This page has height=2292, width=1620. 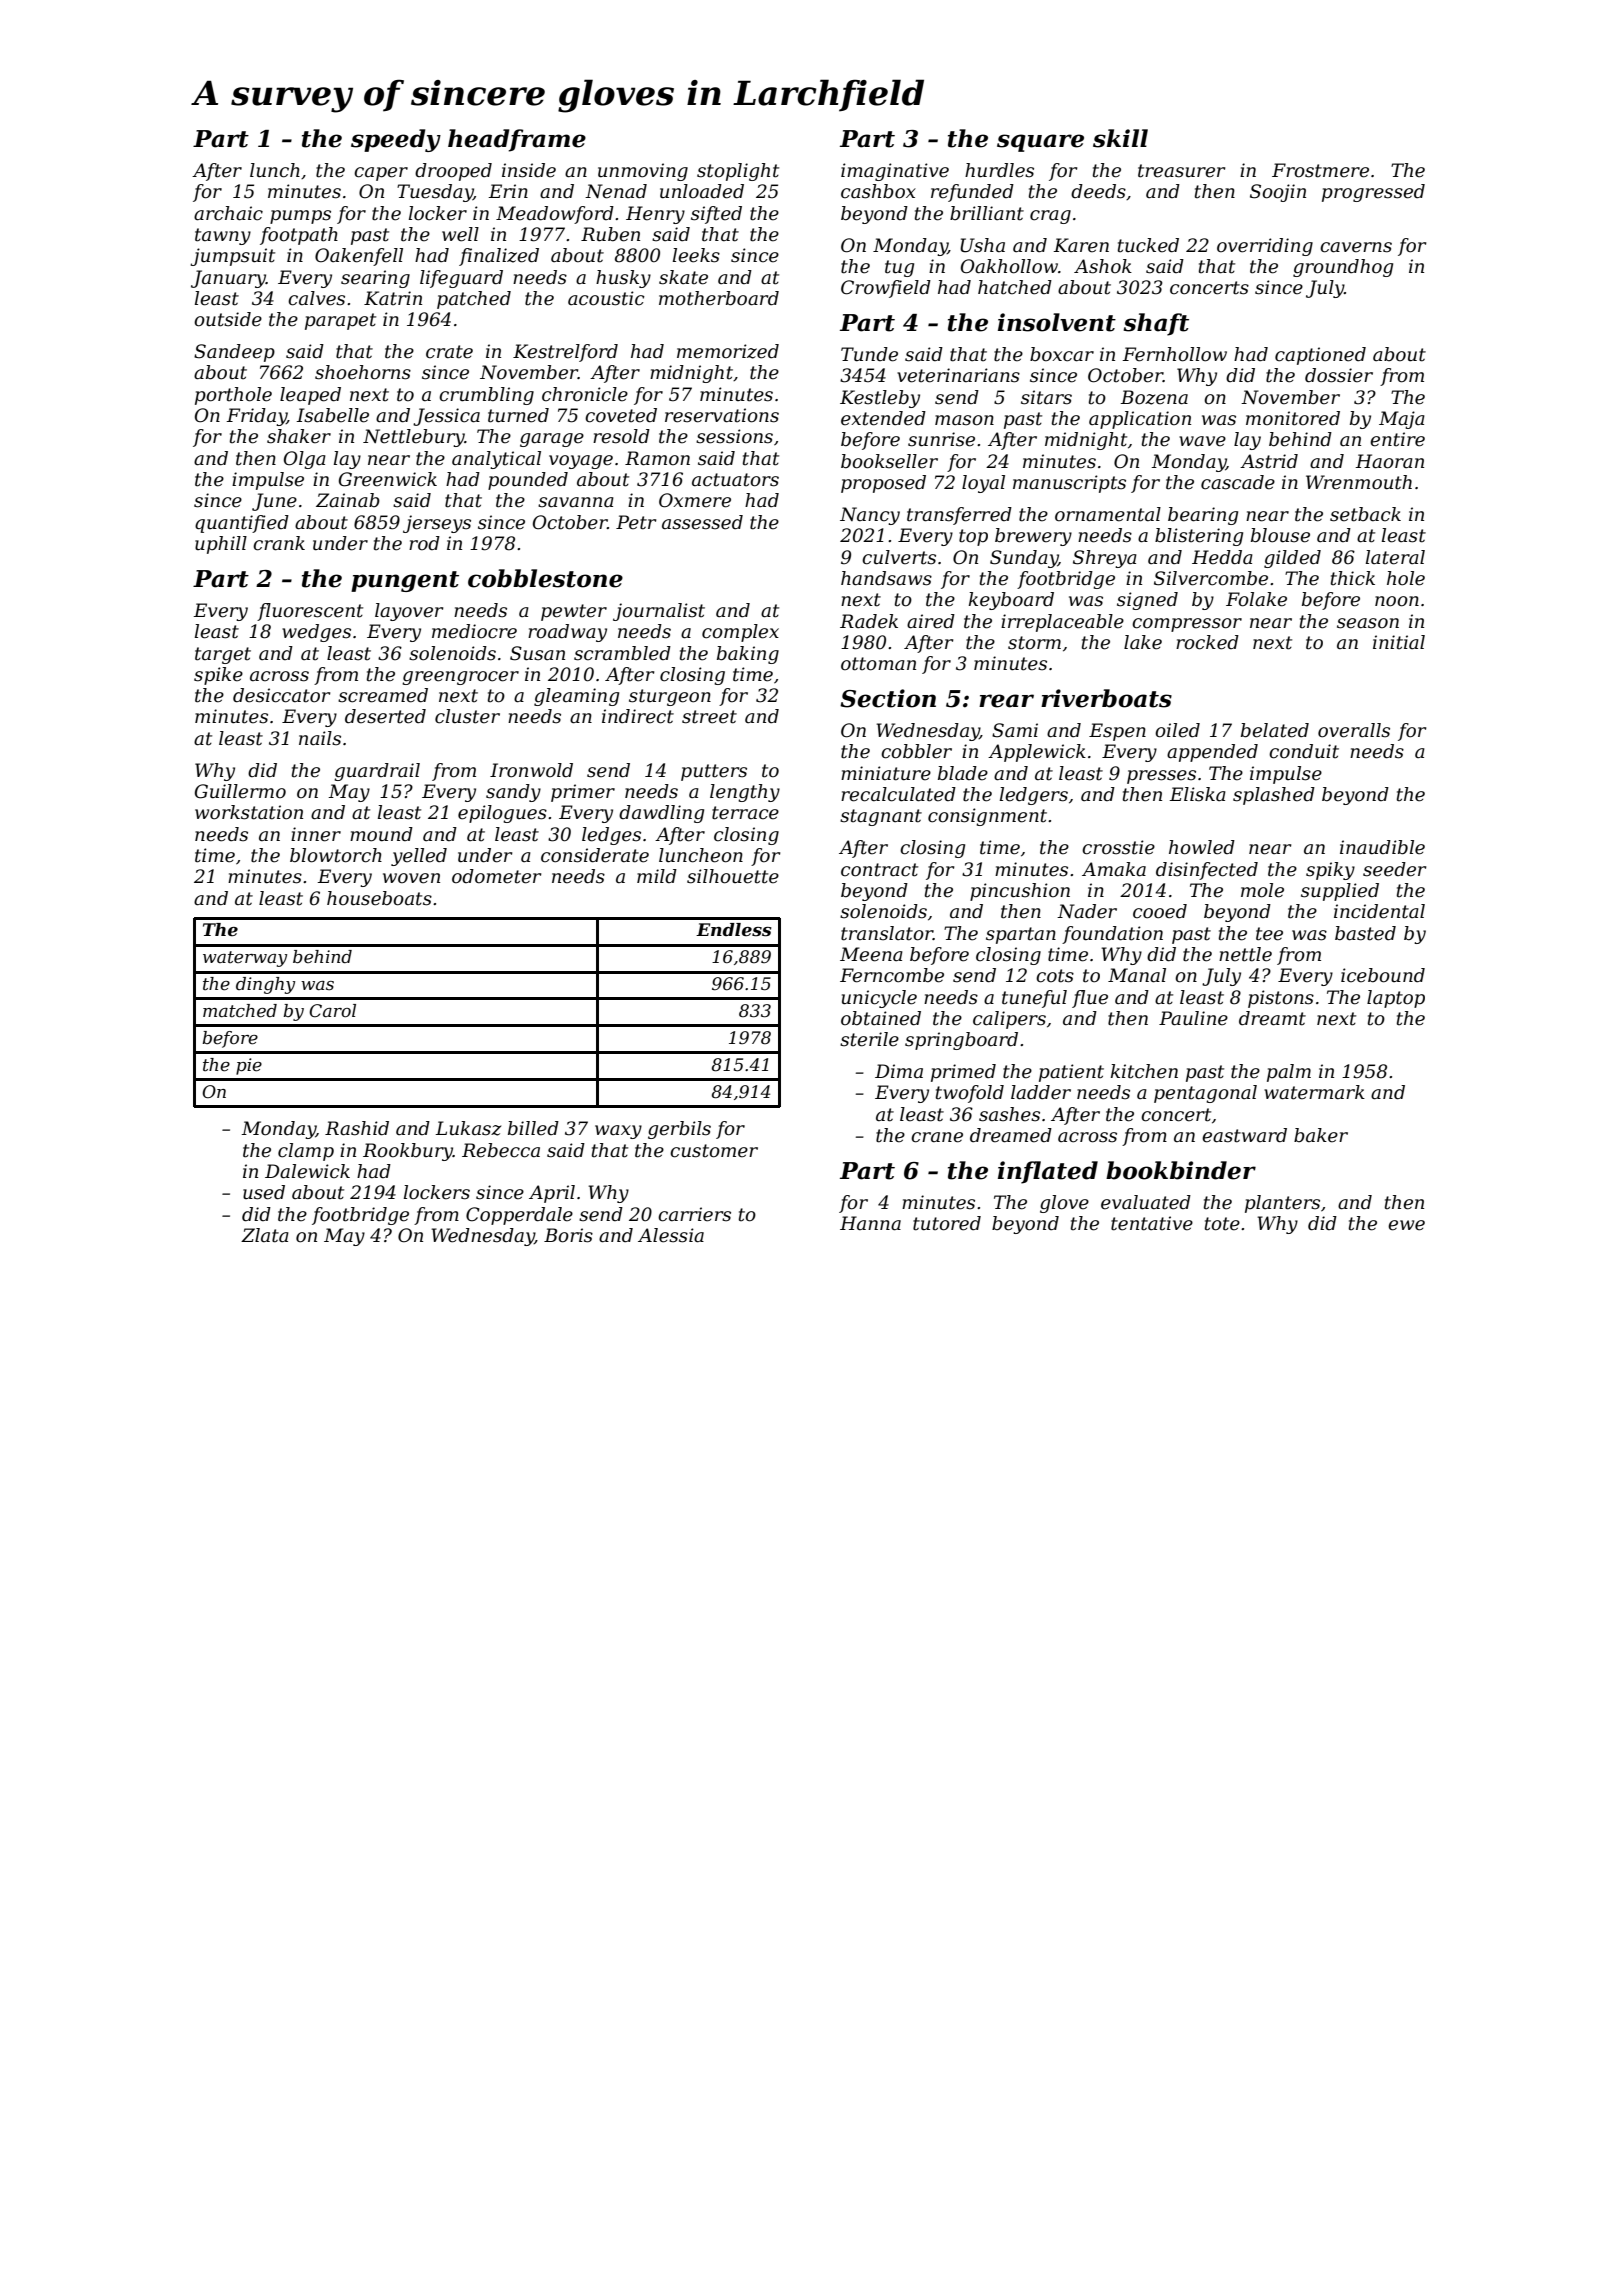 What do you see at coordinates (468, 1128) in the page?
I see `Lukasz` at bounding box center [468, 1128].
